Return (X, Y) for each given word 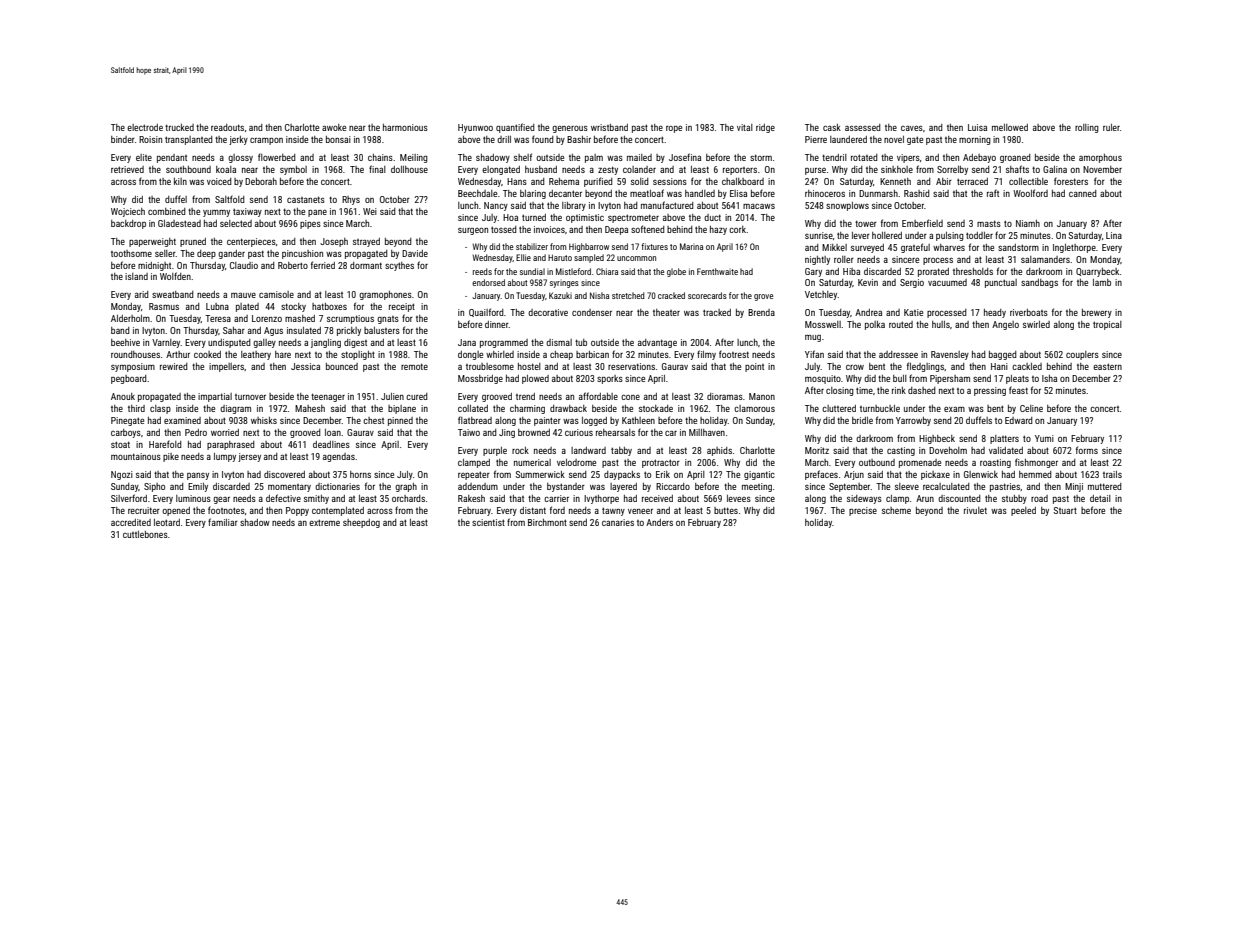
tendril (834, 157)
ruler (1111, 127)
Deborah (261, 181)
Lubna (217, 306)
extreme (324, 522)
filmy (706, 355)
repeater (474, 475)
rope (674, 129)
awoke (334, 127)
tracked (717, 312)
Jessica (305, 366)
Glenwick (981, 474)
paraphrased (231, 445)
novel (894, 139)
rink (899, 390)
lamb (1102, 282)
